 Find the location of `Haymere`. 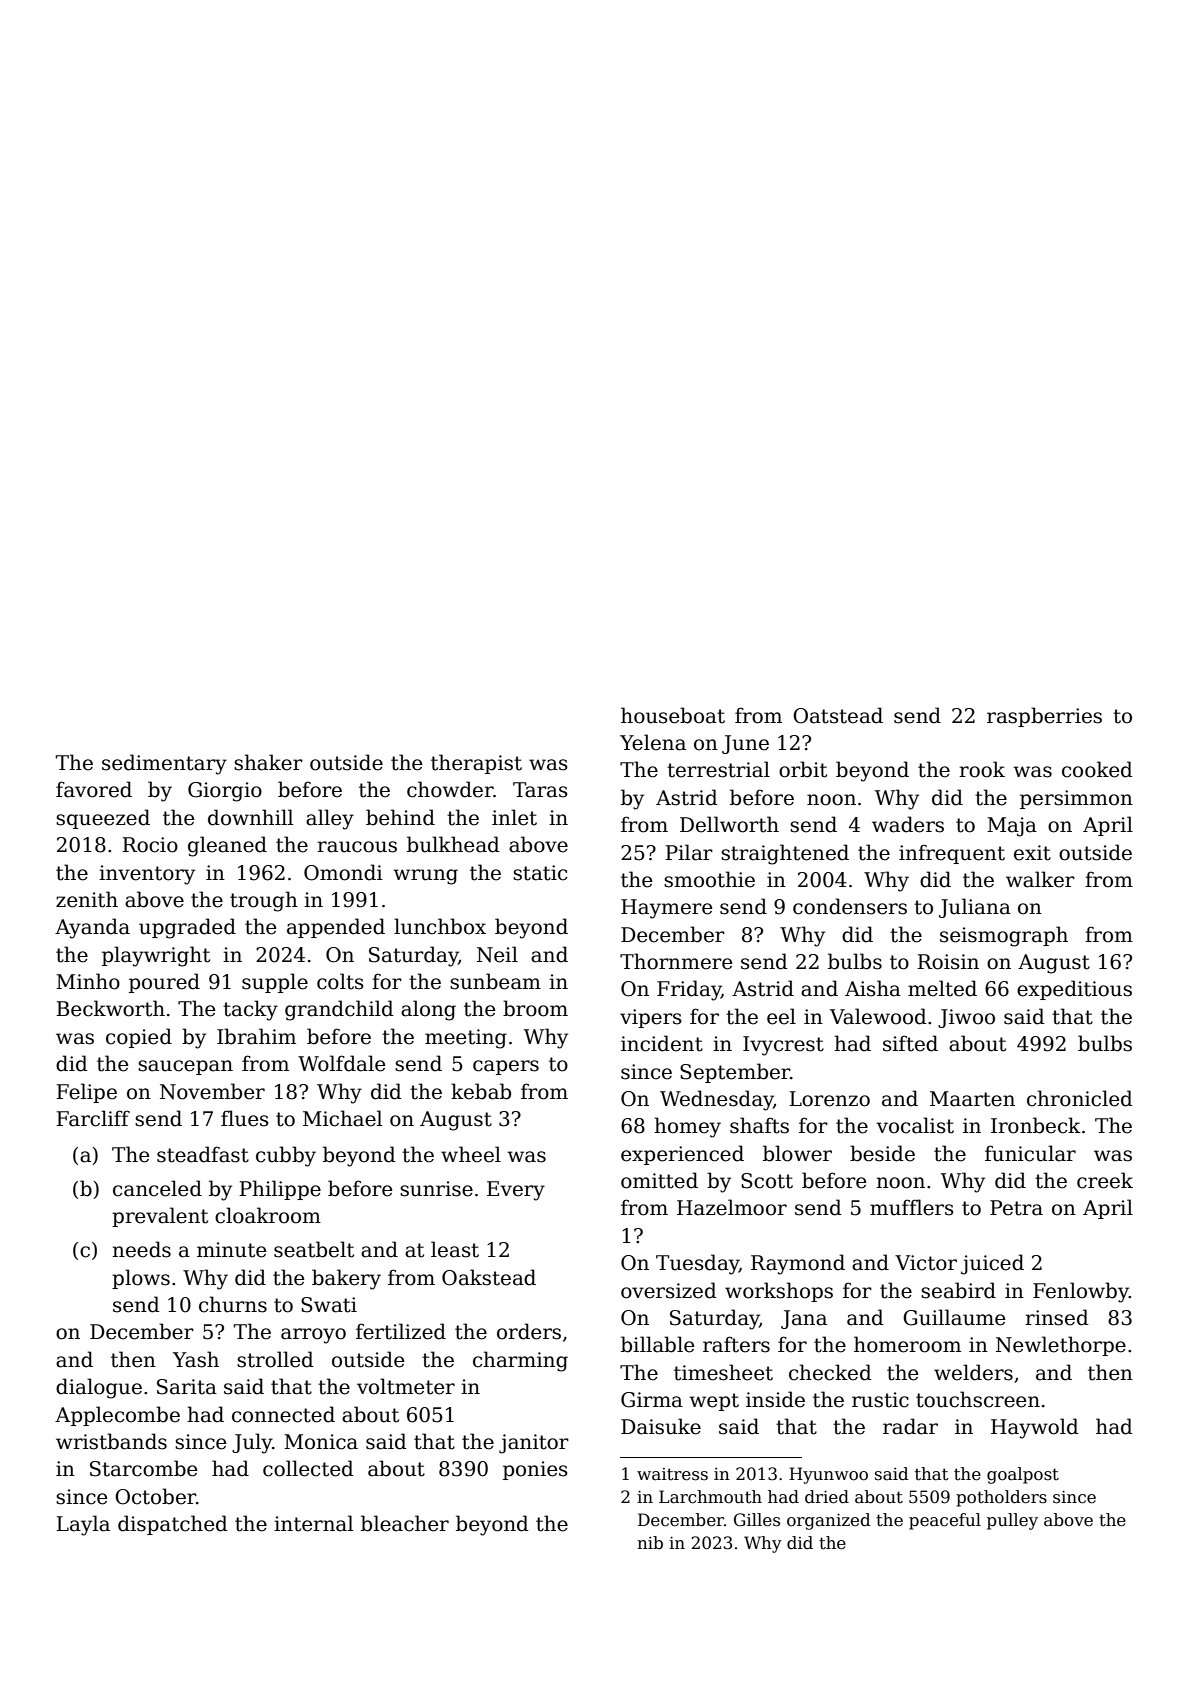

Haymere is located at coordinates (666, 909).
